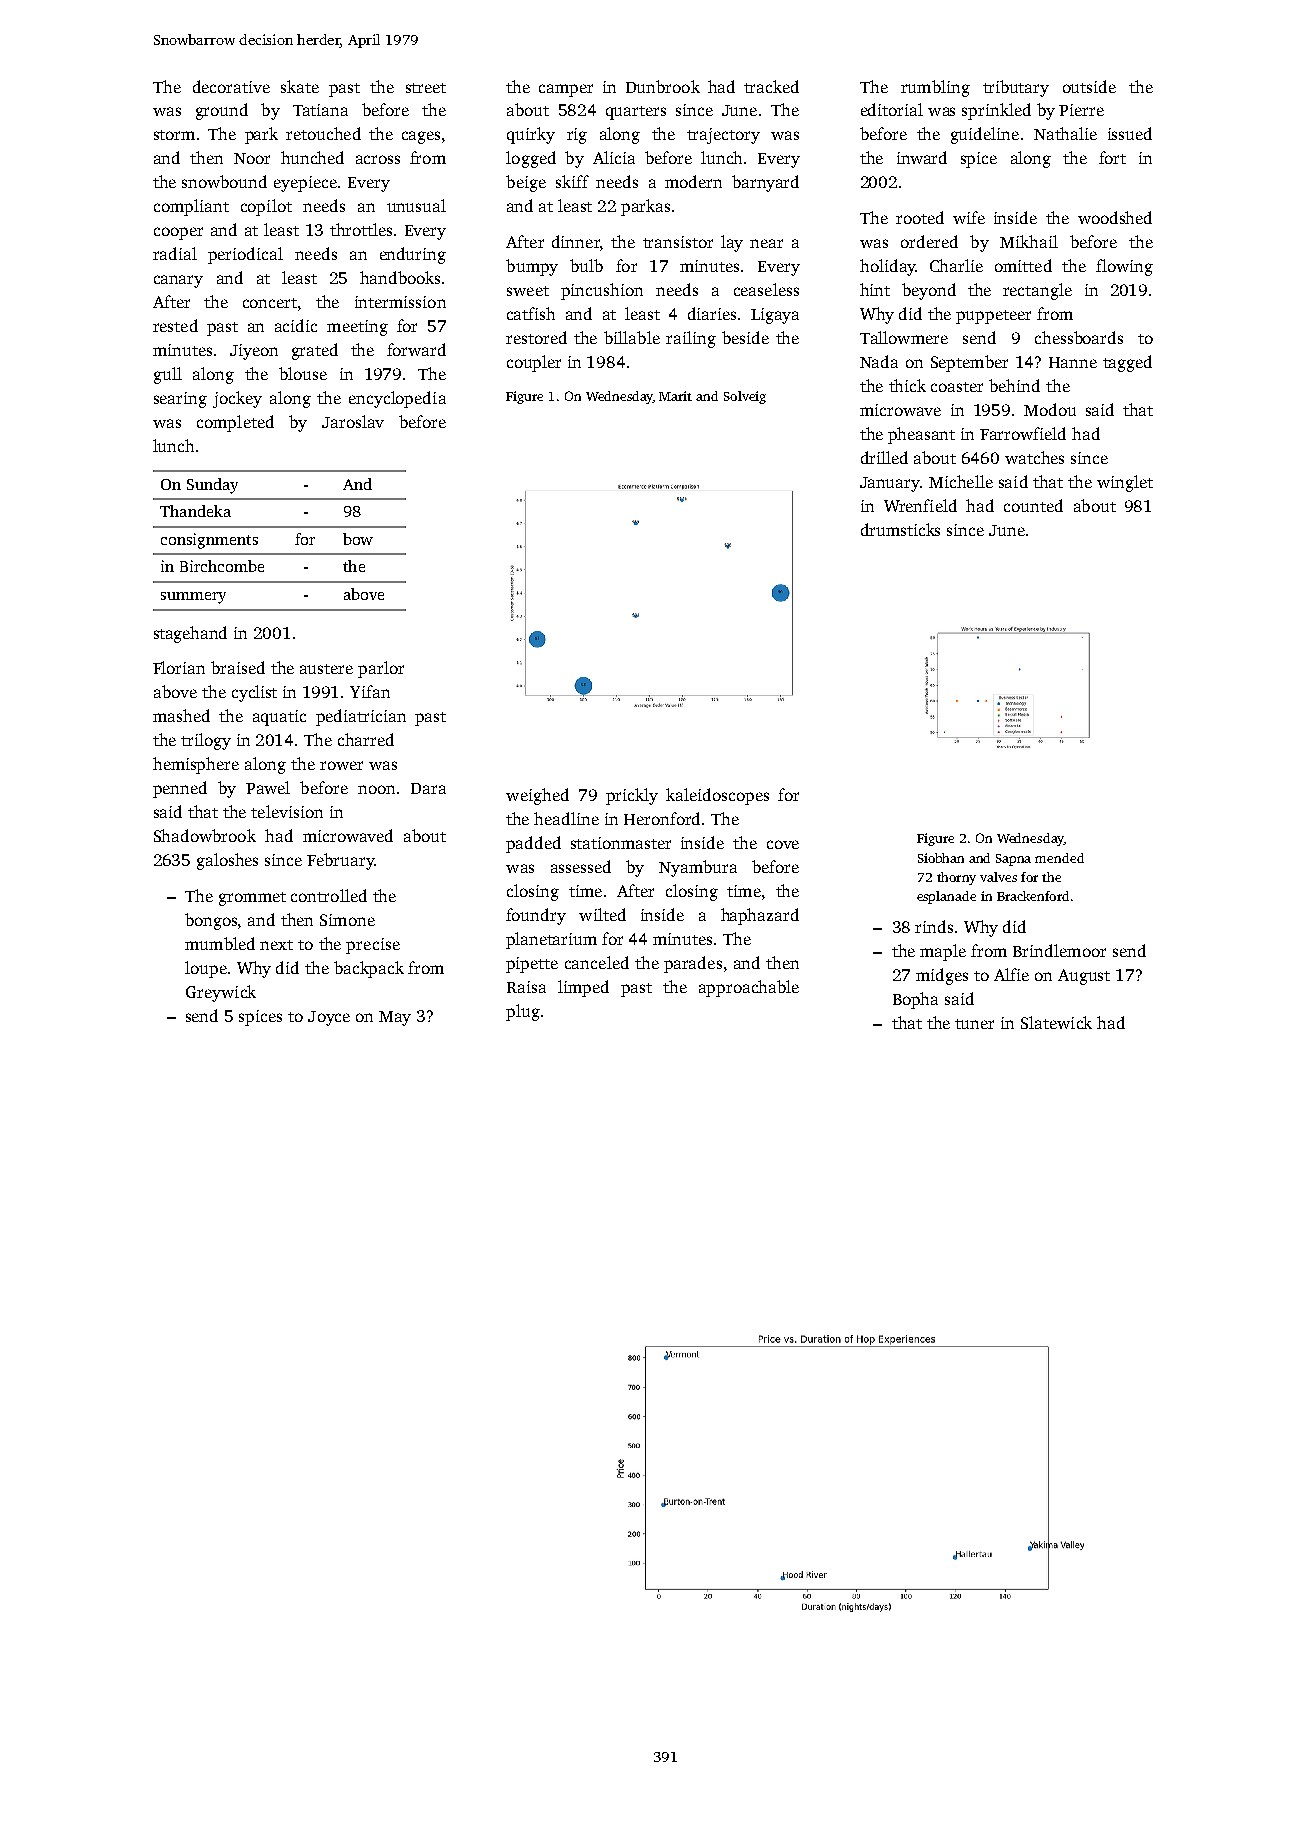 This page has height=1848, width=1306. What do you see at coordinates (771, 86) in the page?
I see `tracked` at bounding box center [771, 86].
